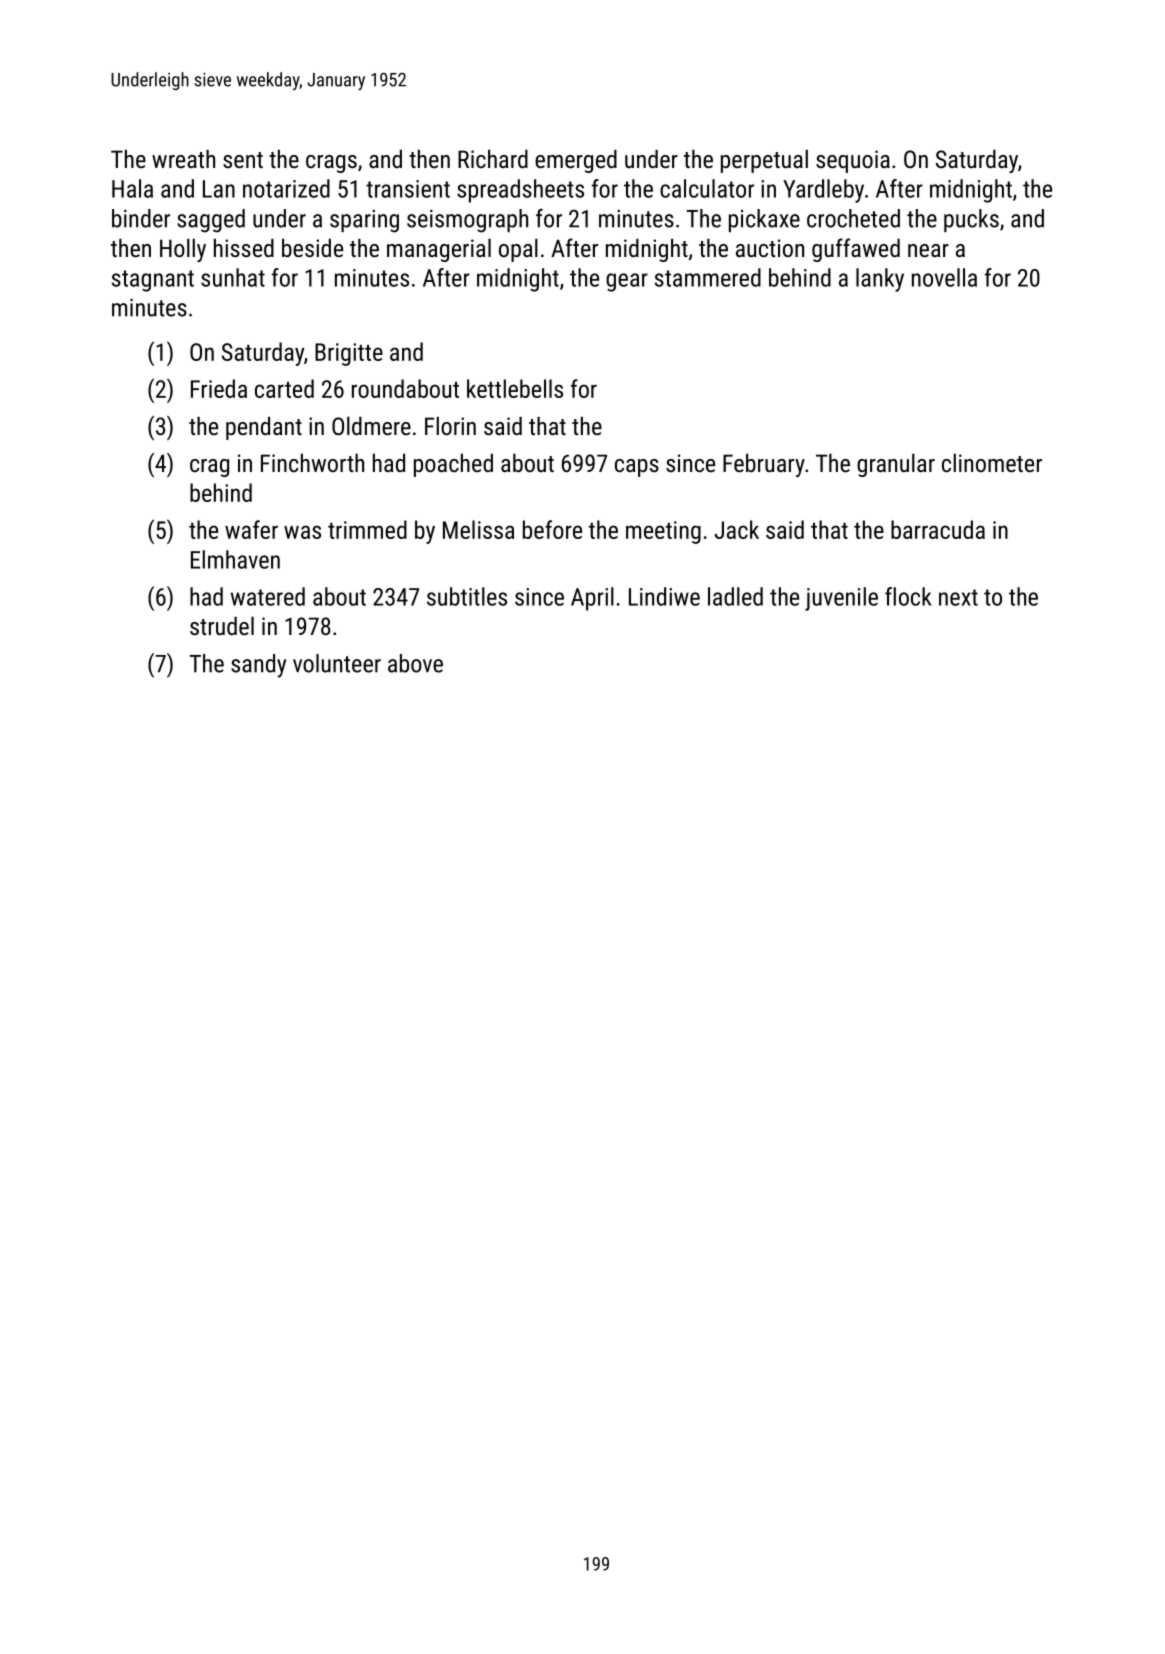 The image size is (1165, 1654). I want to click on wreath, so click(183, 159).
